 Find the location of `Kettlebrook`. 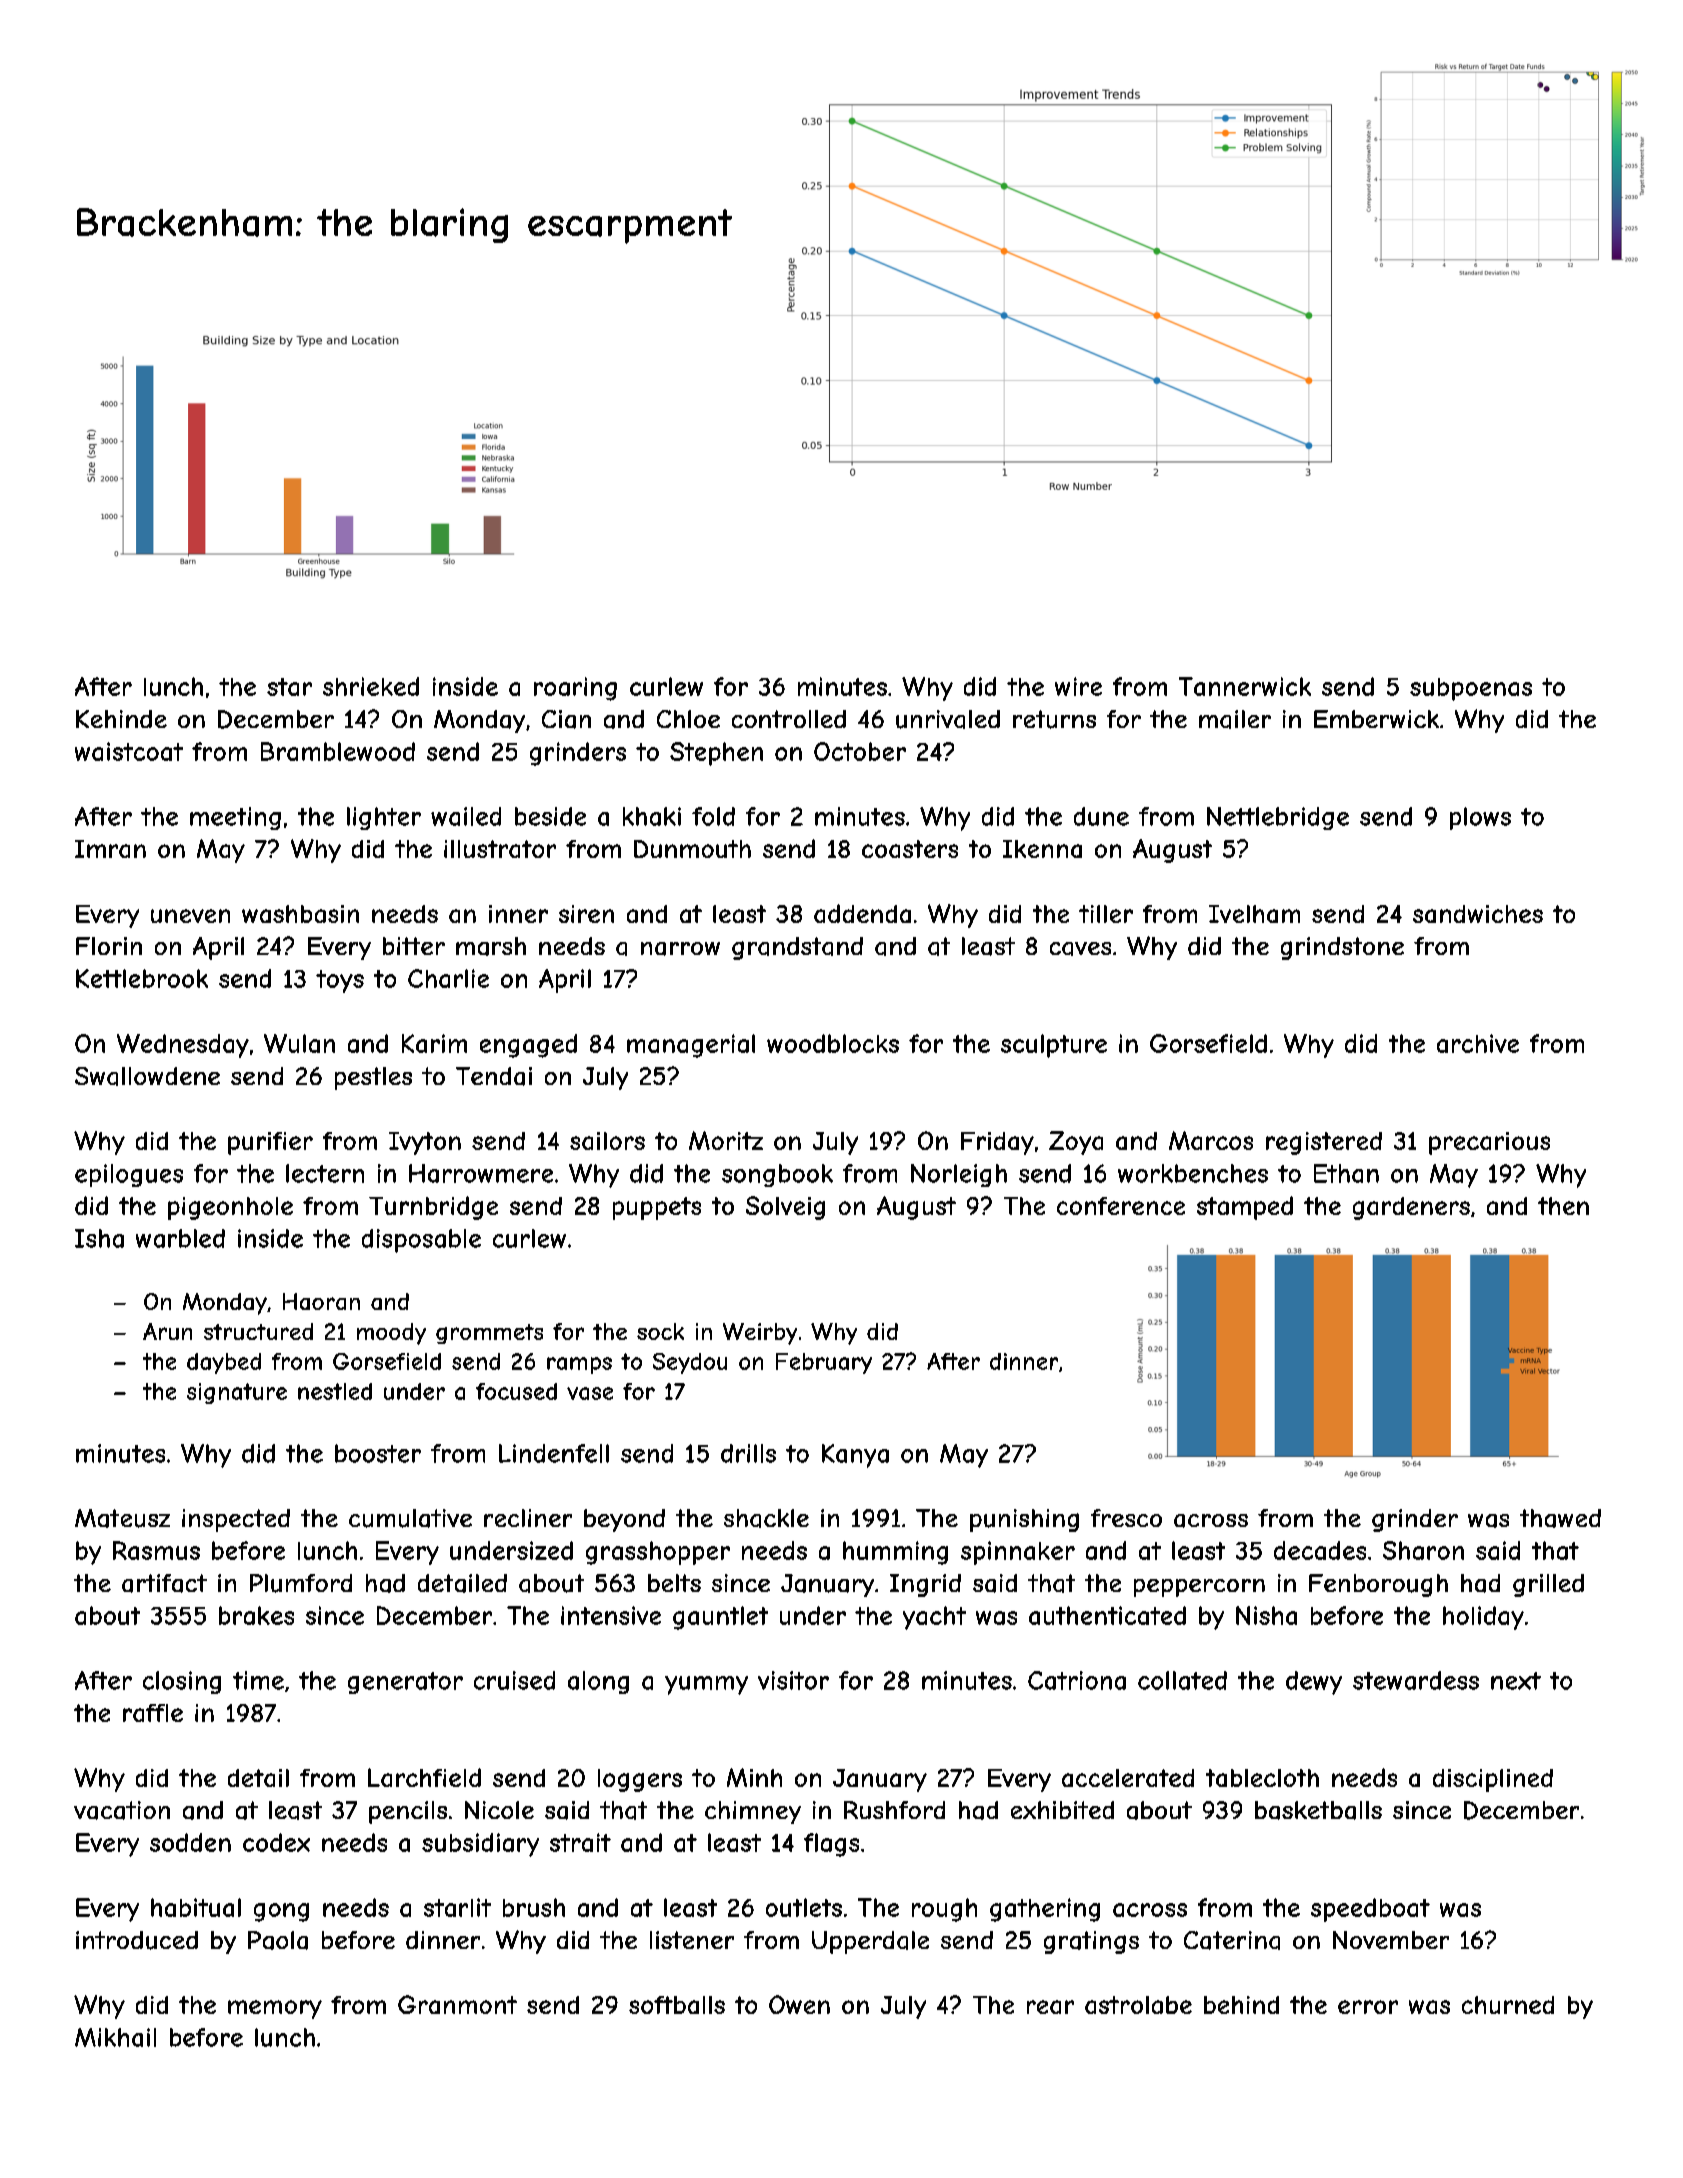

Kettlebrook is located at coordinates (142, 978).
